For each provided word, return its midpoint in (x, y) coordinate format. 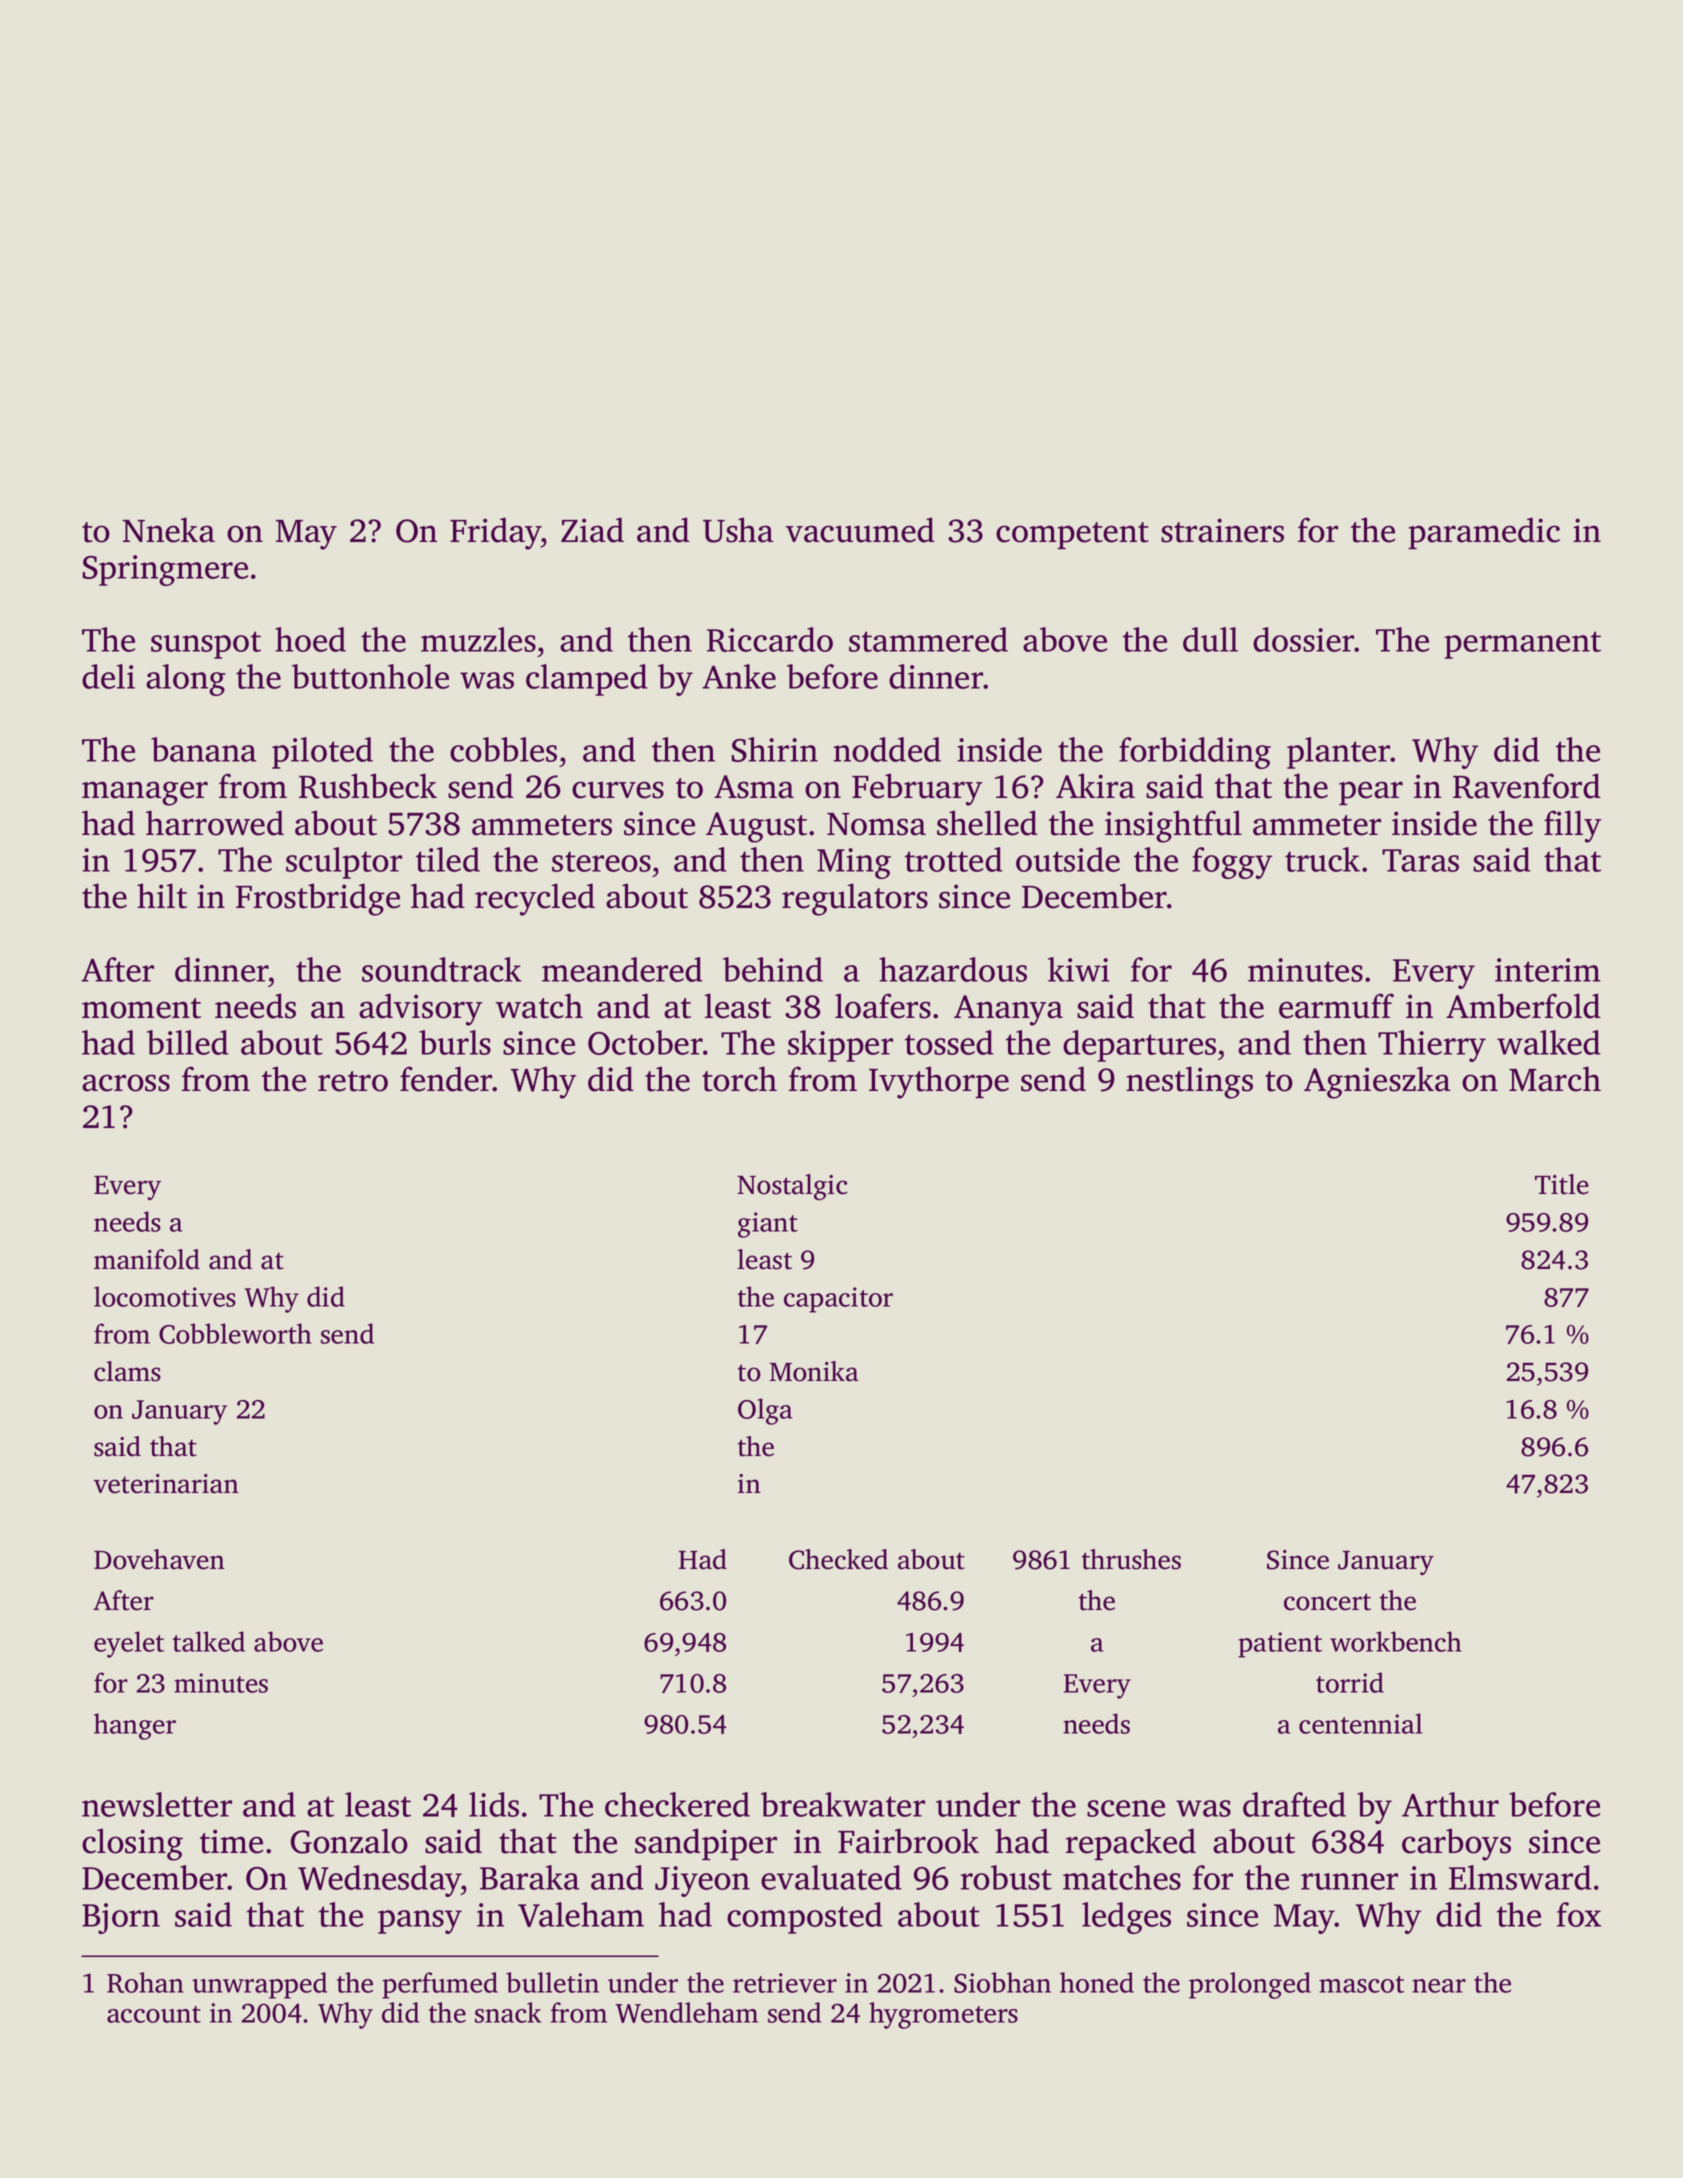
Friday (495, 533)
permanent (1522, 645)
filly (1572, 826)
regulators (855, 899)
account (154, 2014)
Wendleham (687, 2012)
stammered (928, 639)
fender (446, 1079)
